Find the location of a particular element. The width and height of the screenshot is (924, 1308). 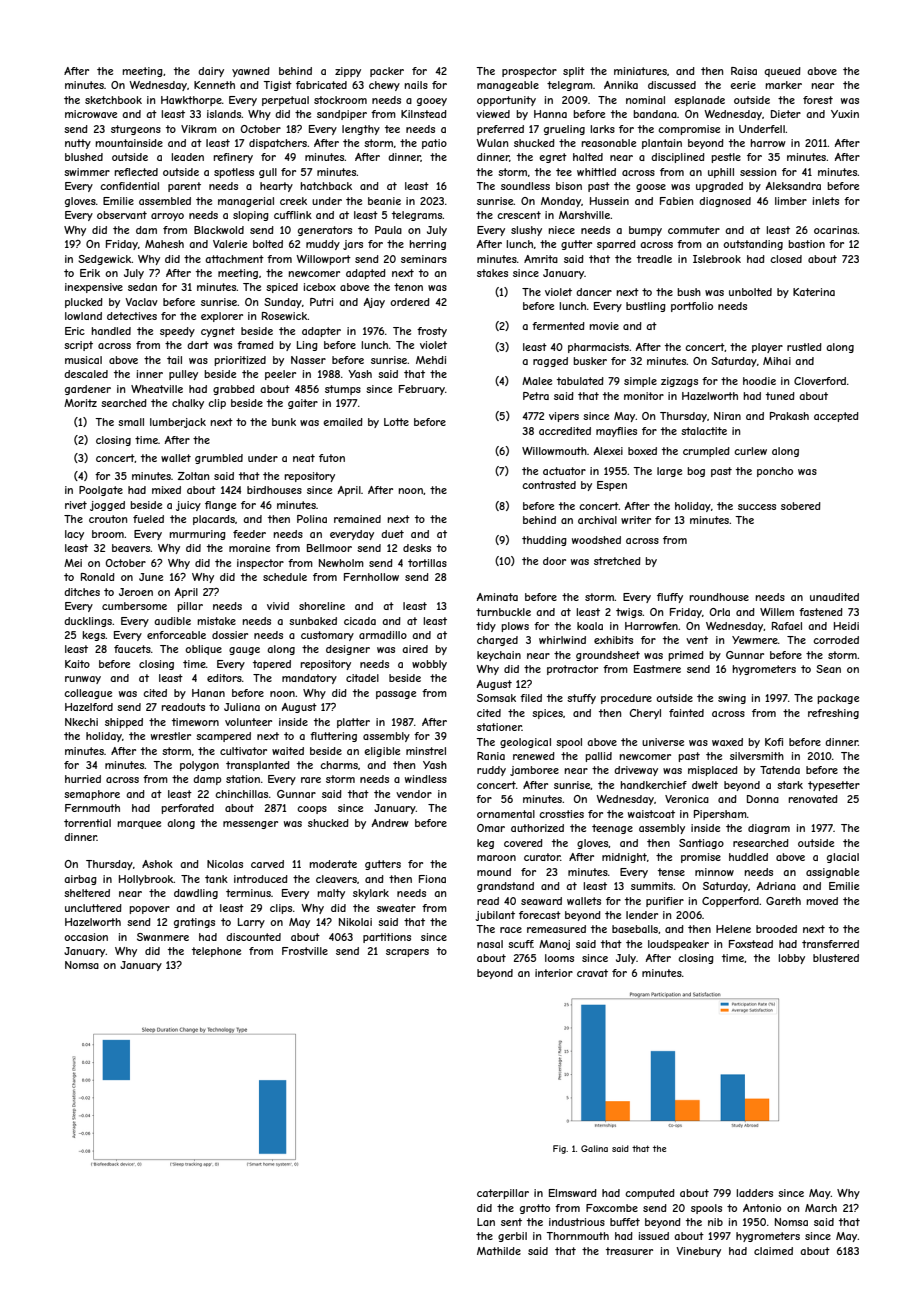

murmuring is located at coordinates (197, 535).
